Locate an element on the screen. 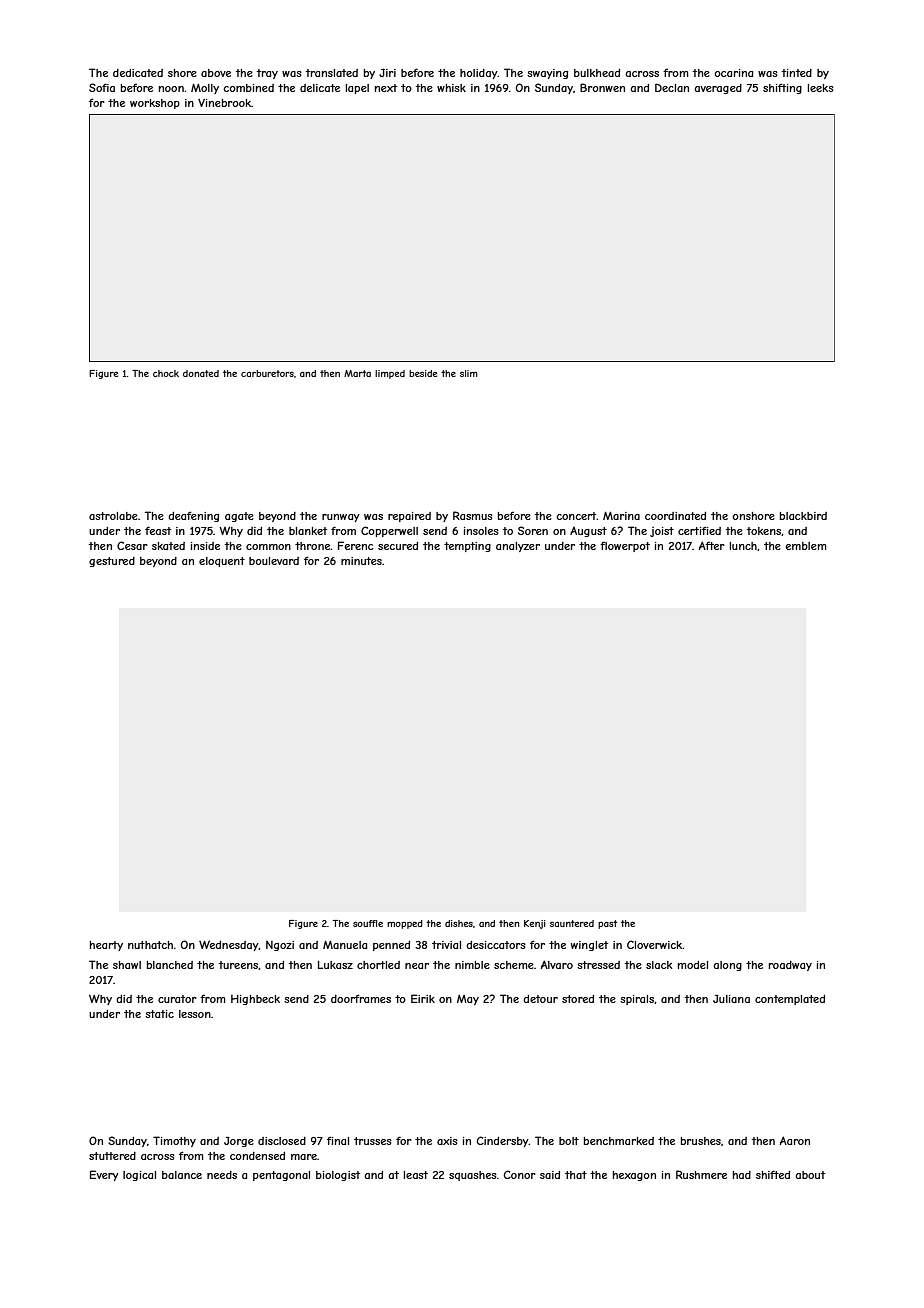 The height and width of the screenshot is (1308, 924). Every is located at coordinates (104, 1175).
